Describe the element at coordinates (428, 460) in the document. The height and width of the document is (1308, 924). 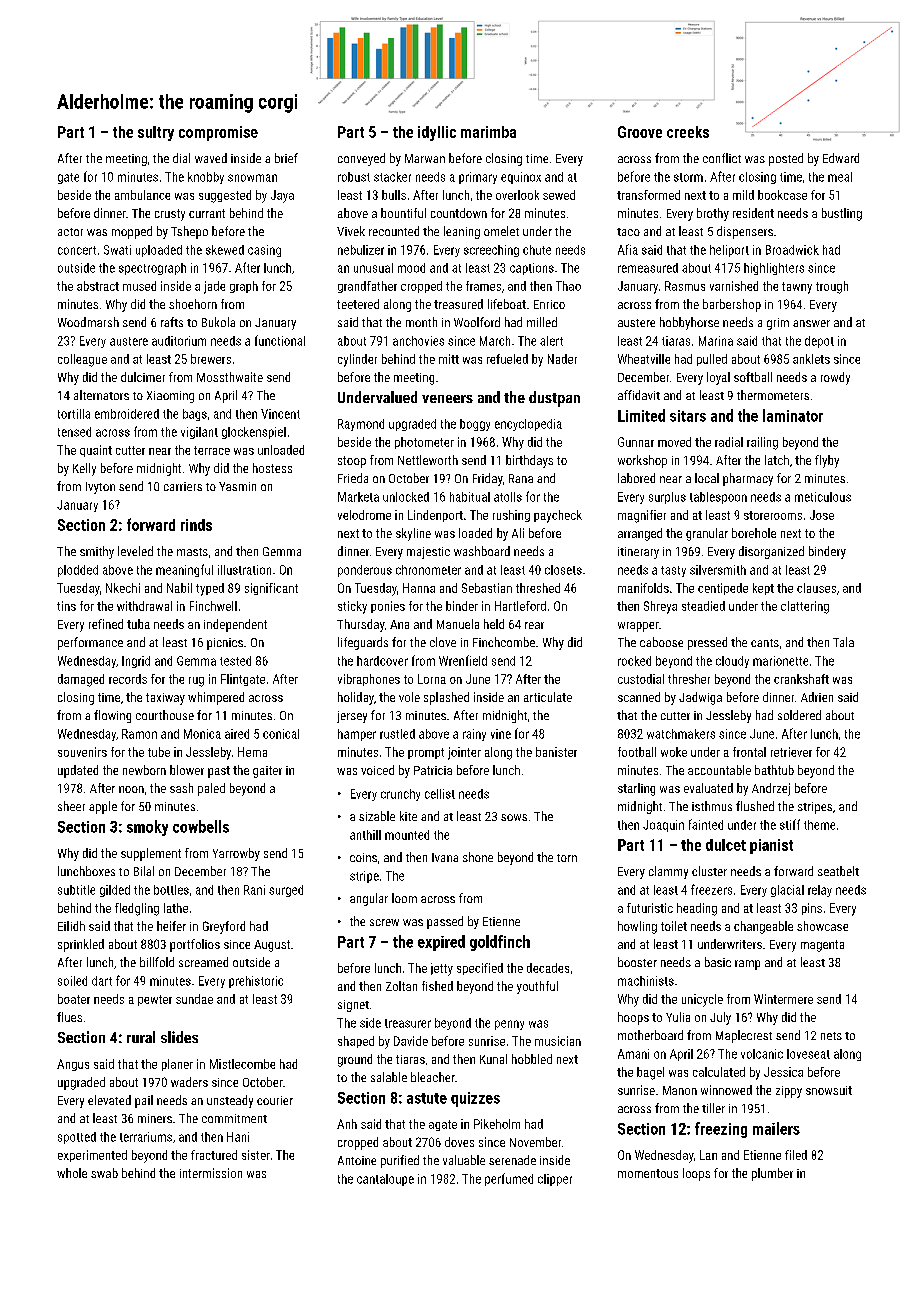
I see `Nettleworth` at that location.
